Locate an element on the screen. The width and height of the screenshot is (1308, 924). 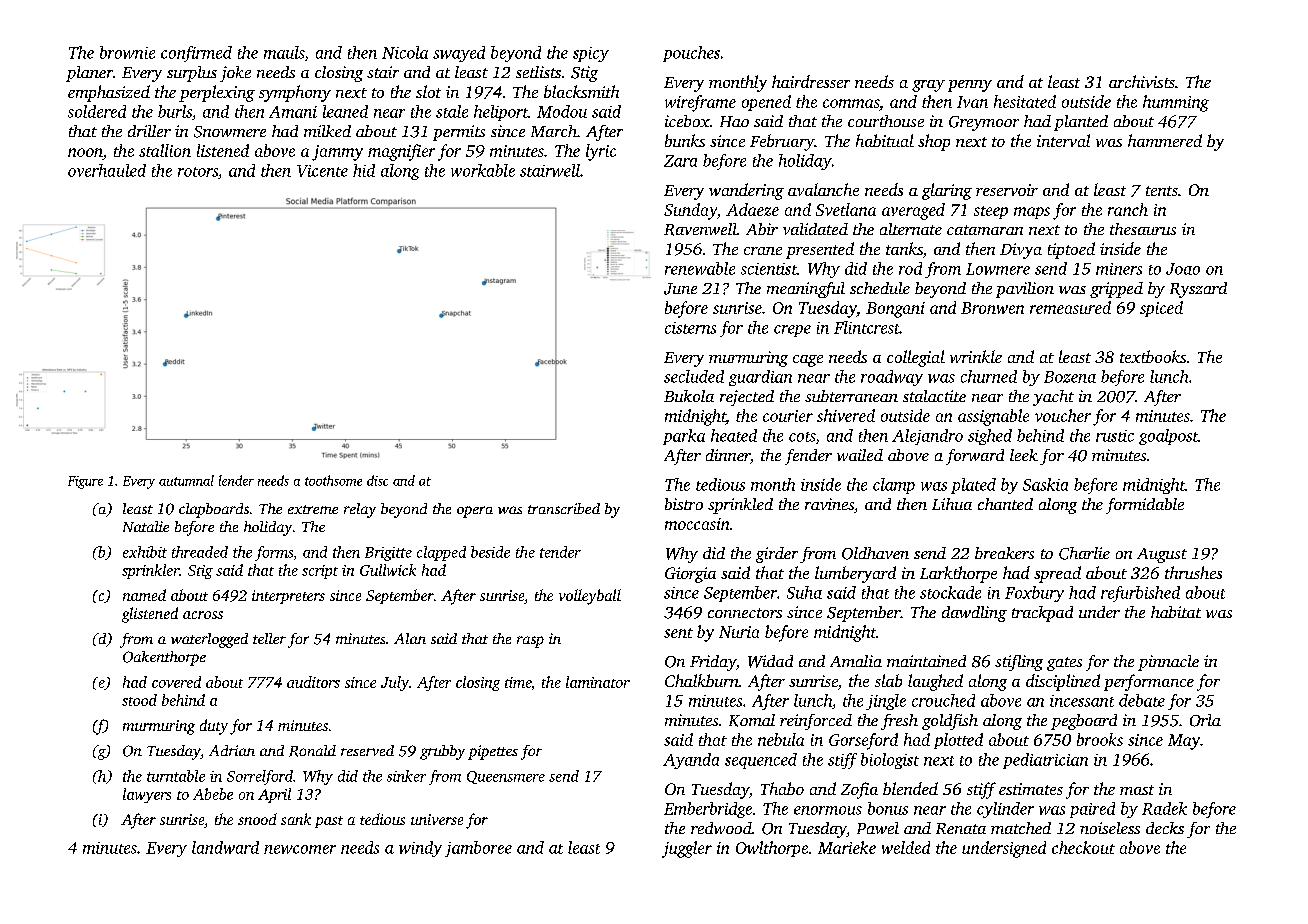
parka is located at coordinates (684, 437).
